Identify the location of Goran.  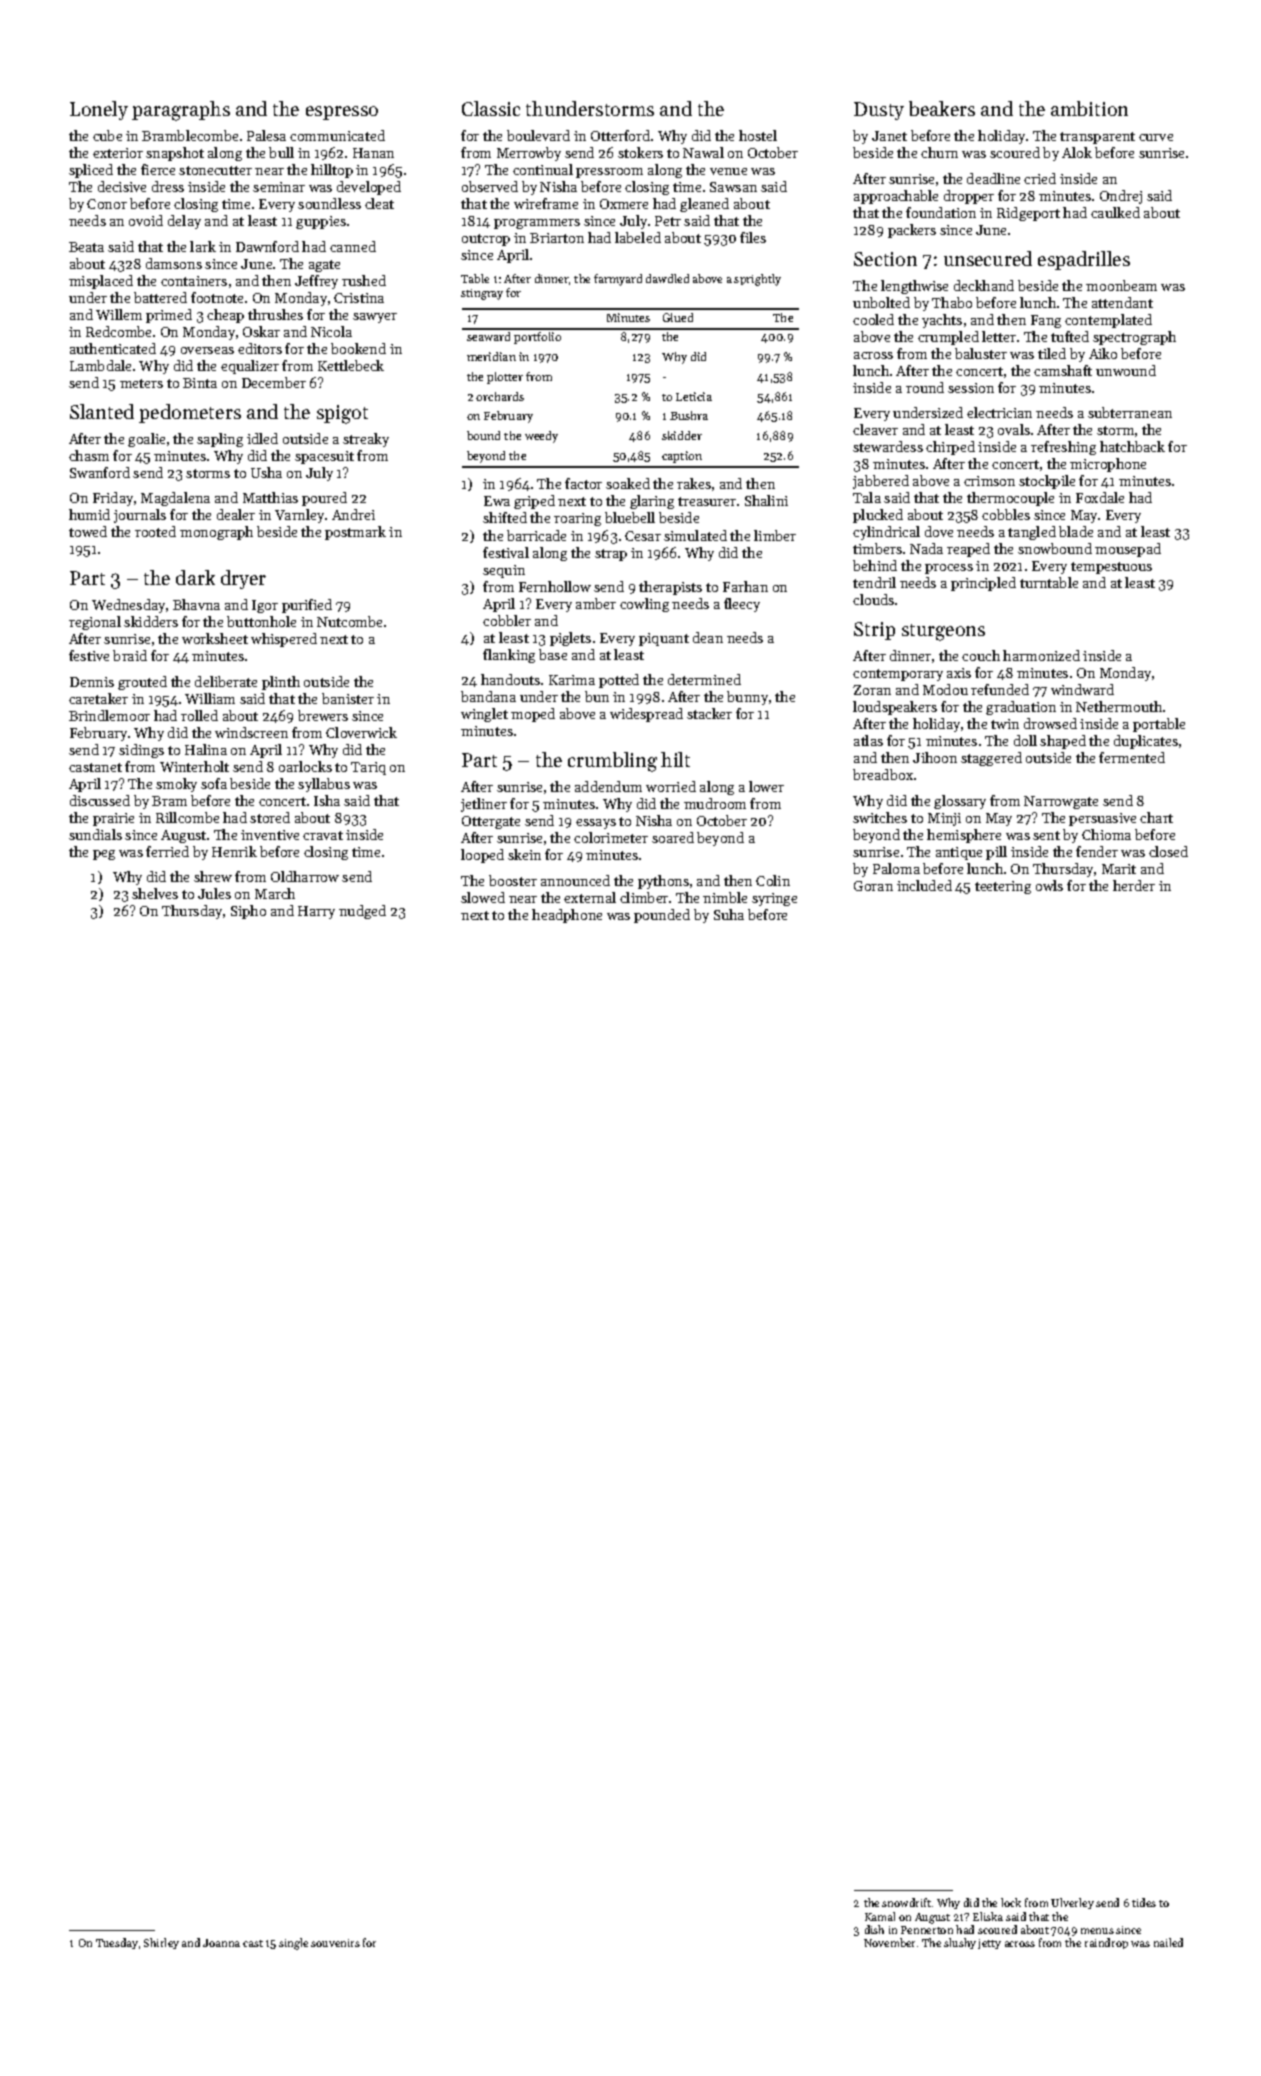
(873, 886).
